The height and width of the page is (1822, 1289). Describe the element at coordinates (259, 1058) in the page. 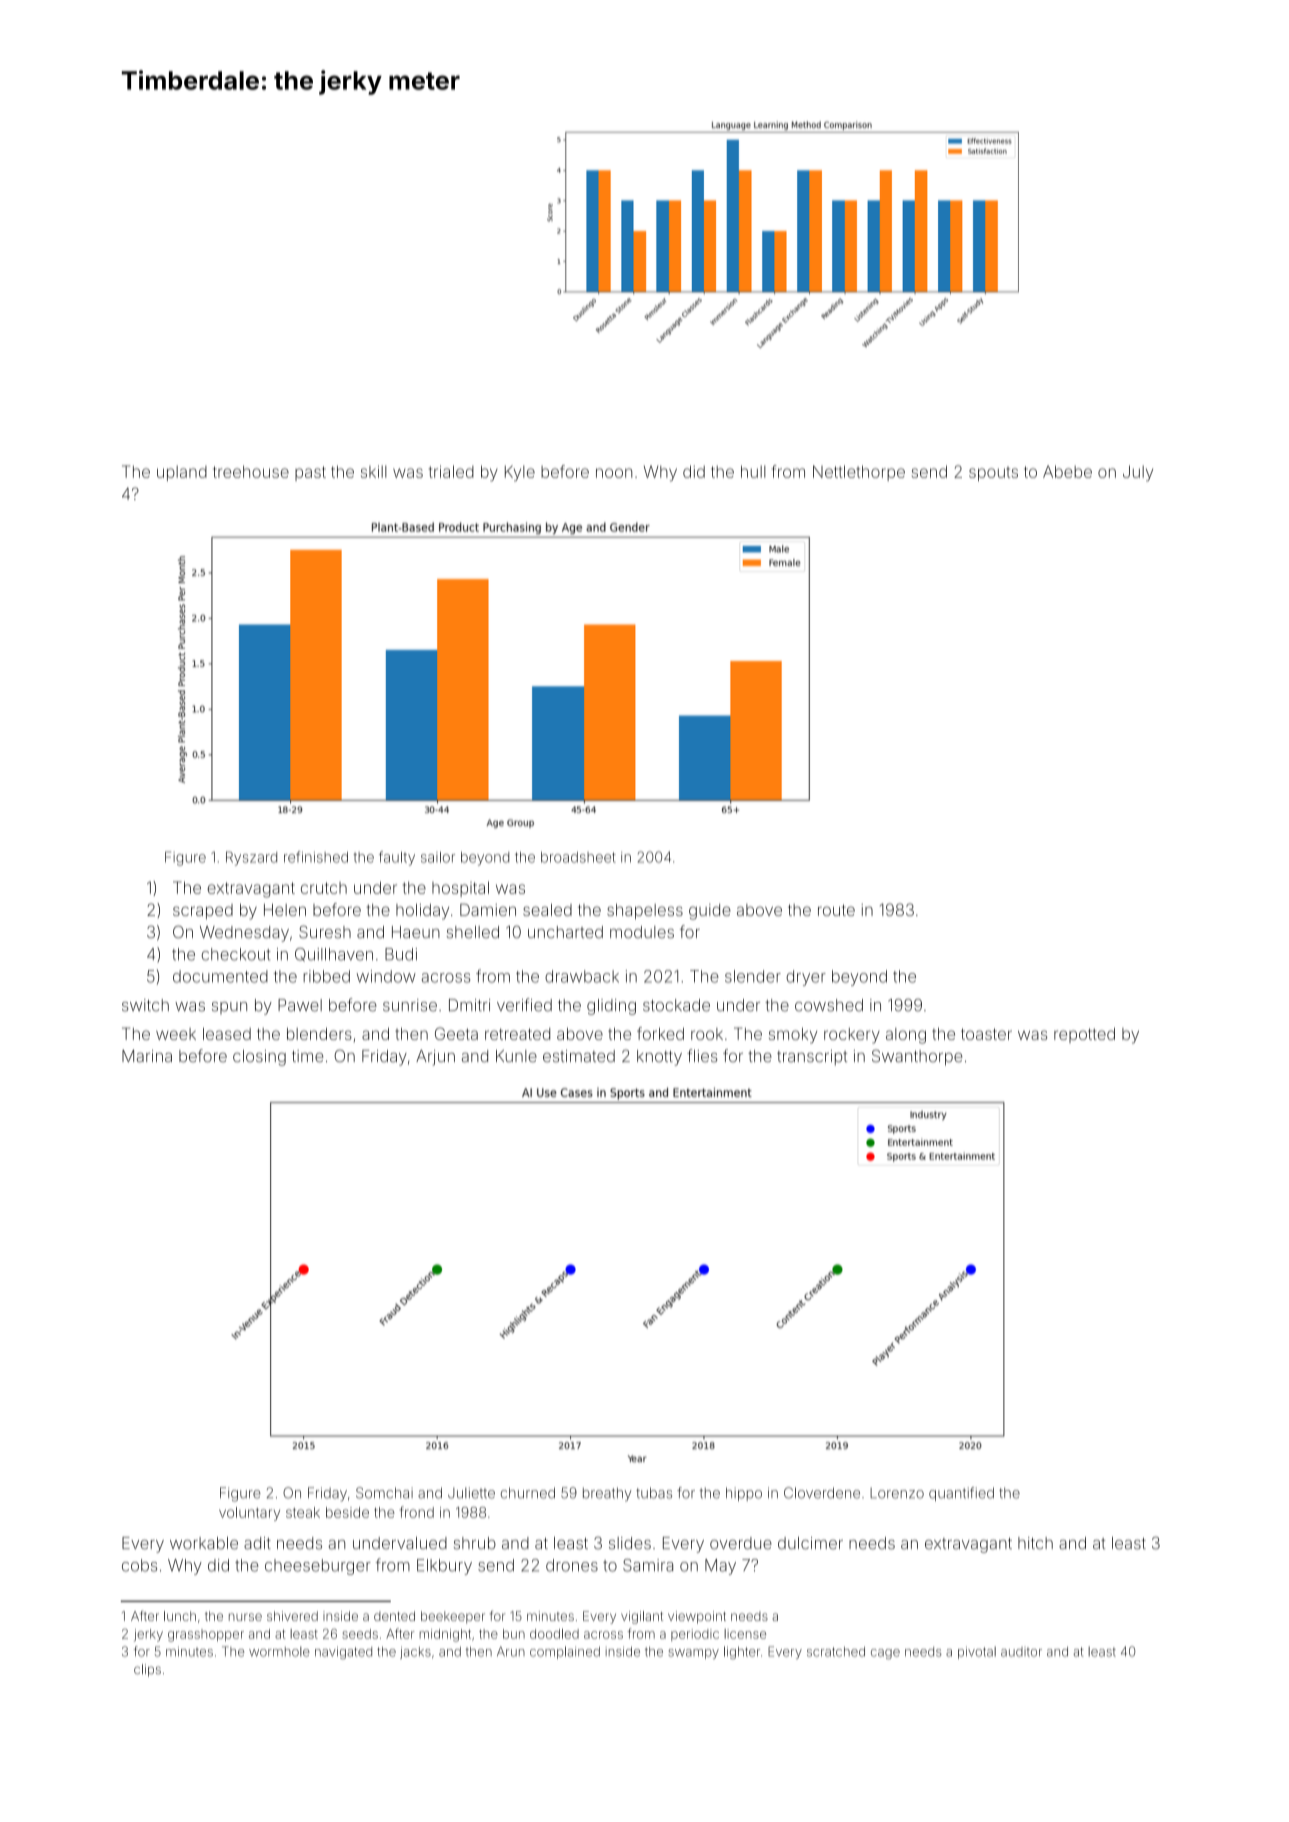

I see `closing` at that location.
